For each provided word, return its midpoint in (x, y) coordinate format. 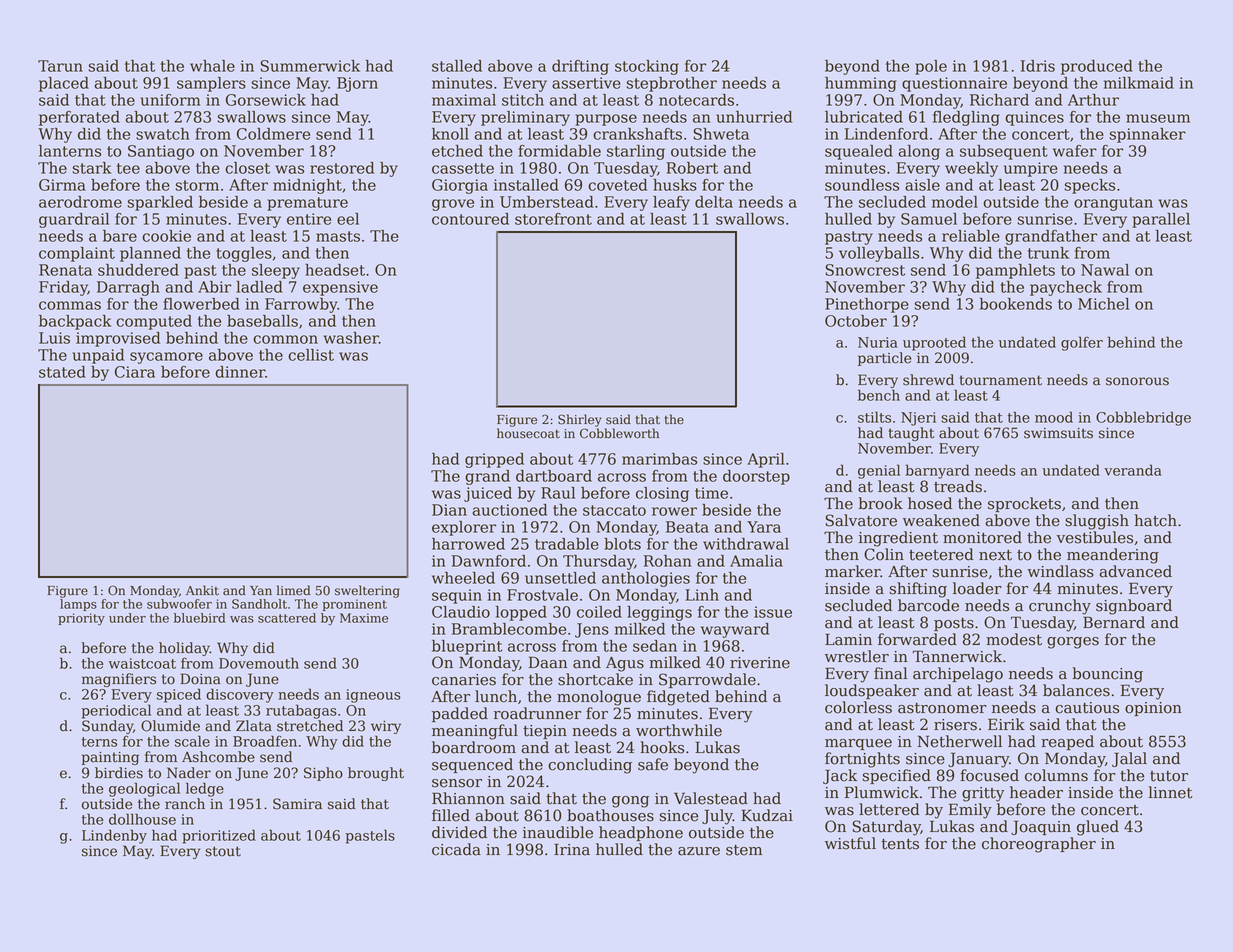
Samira (297, 804)
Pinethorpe (867, 305)
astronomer (942, 708)
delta (714, 202)
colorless (858, 707)
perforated (79, 118)
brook (880, 503)
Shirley (580, 420)
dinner (240, 372)
